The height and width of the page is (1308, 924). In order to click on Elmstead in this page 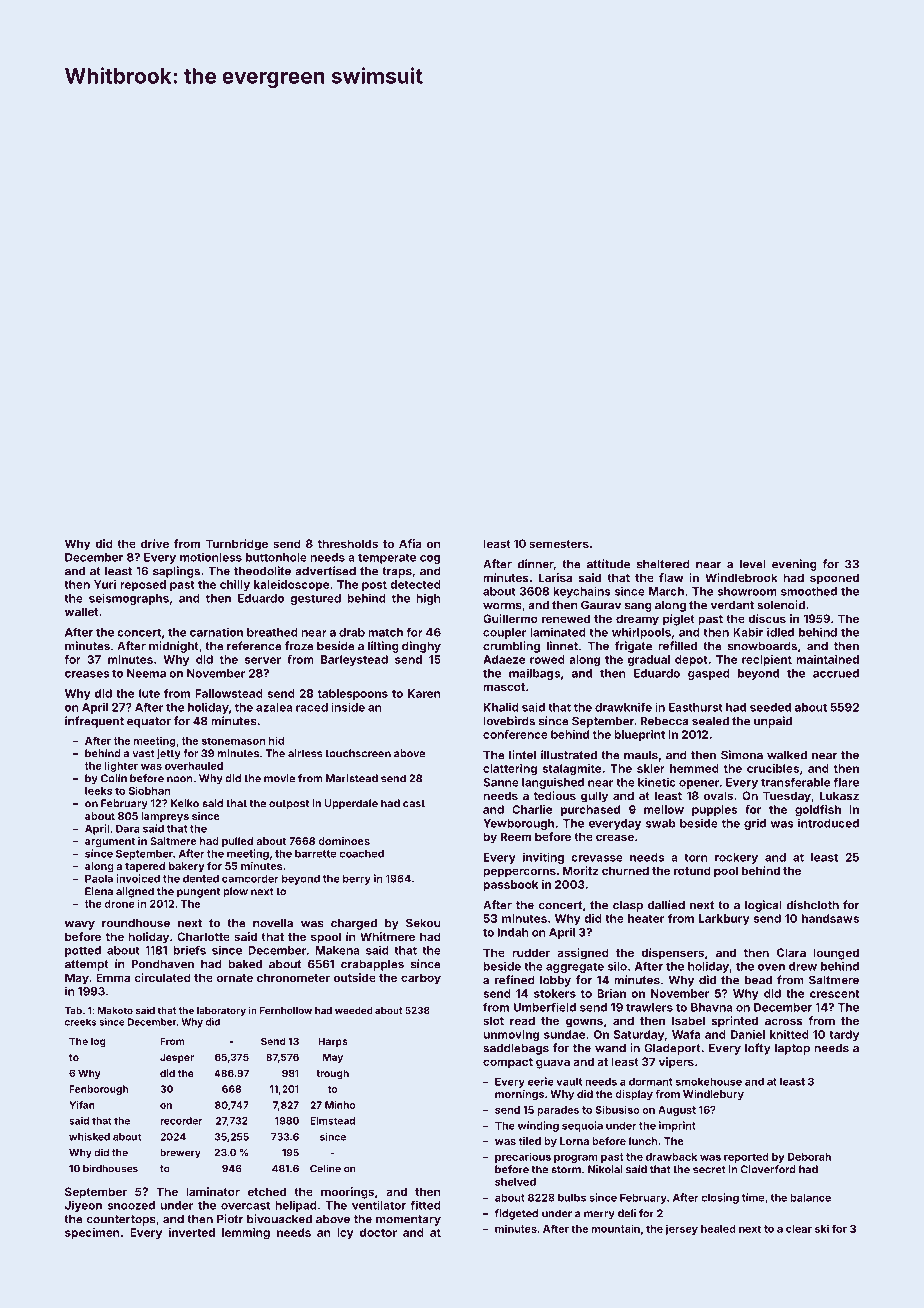, I will do `click(332, 1121)`.
